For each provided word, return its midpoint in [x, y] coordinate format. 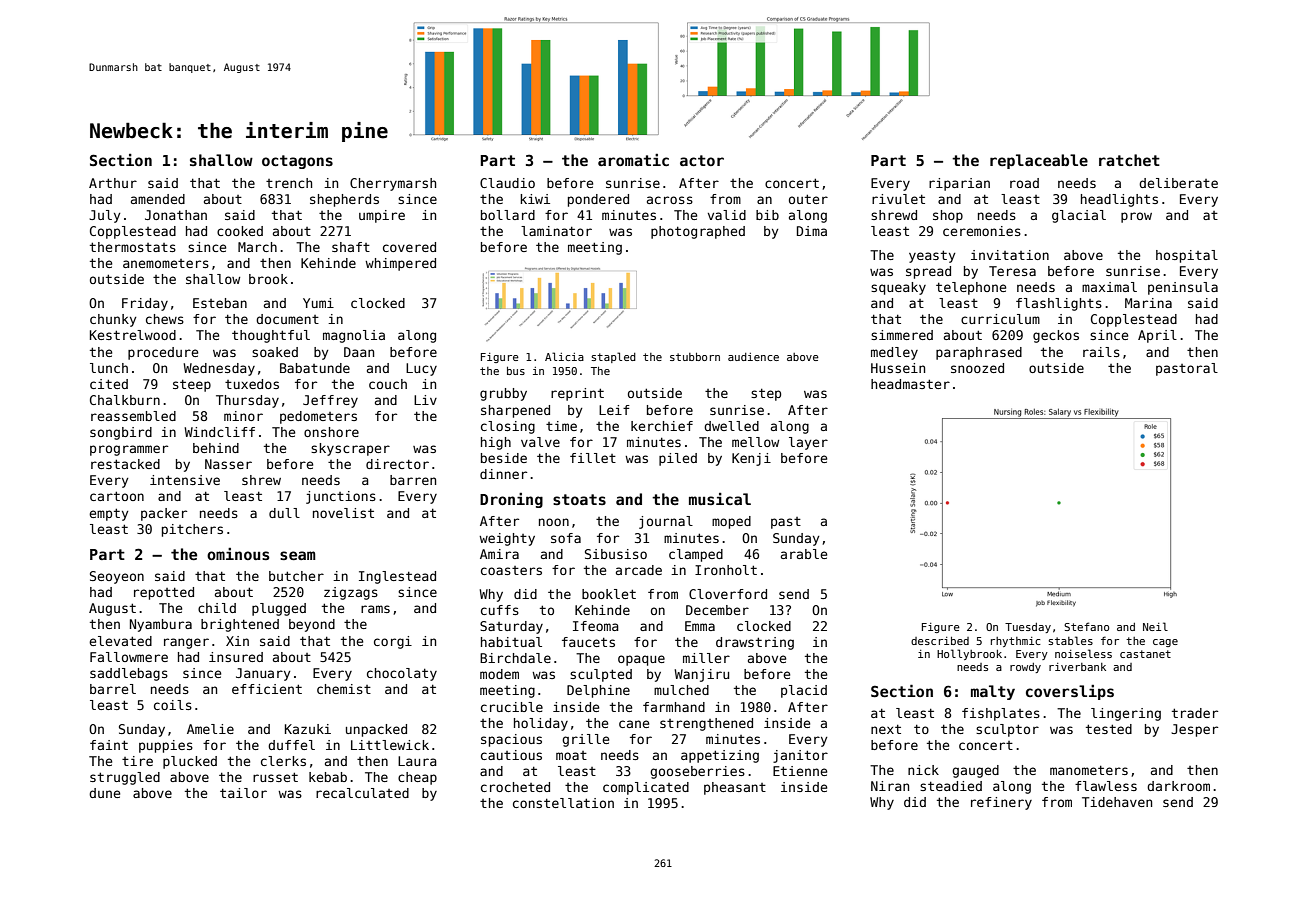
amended [158, 199]
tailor [243, 793]
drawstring [755, 643]
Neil [1155, 626]
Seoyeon [117, 577]
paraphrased [979, 353]
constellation [563, 803]
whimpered [400, 264]
